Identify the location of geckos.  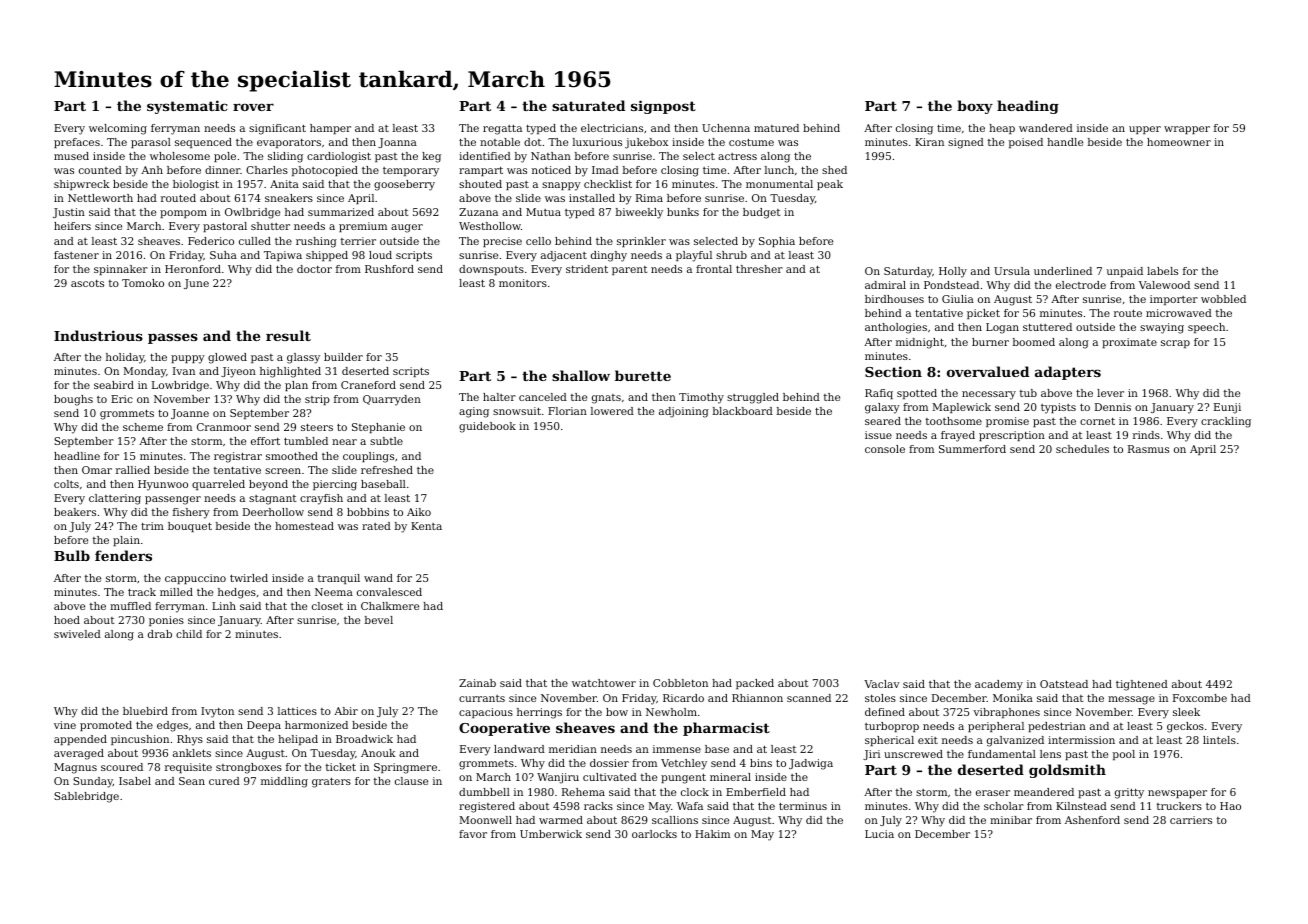
(1185, 727).
